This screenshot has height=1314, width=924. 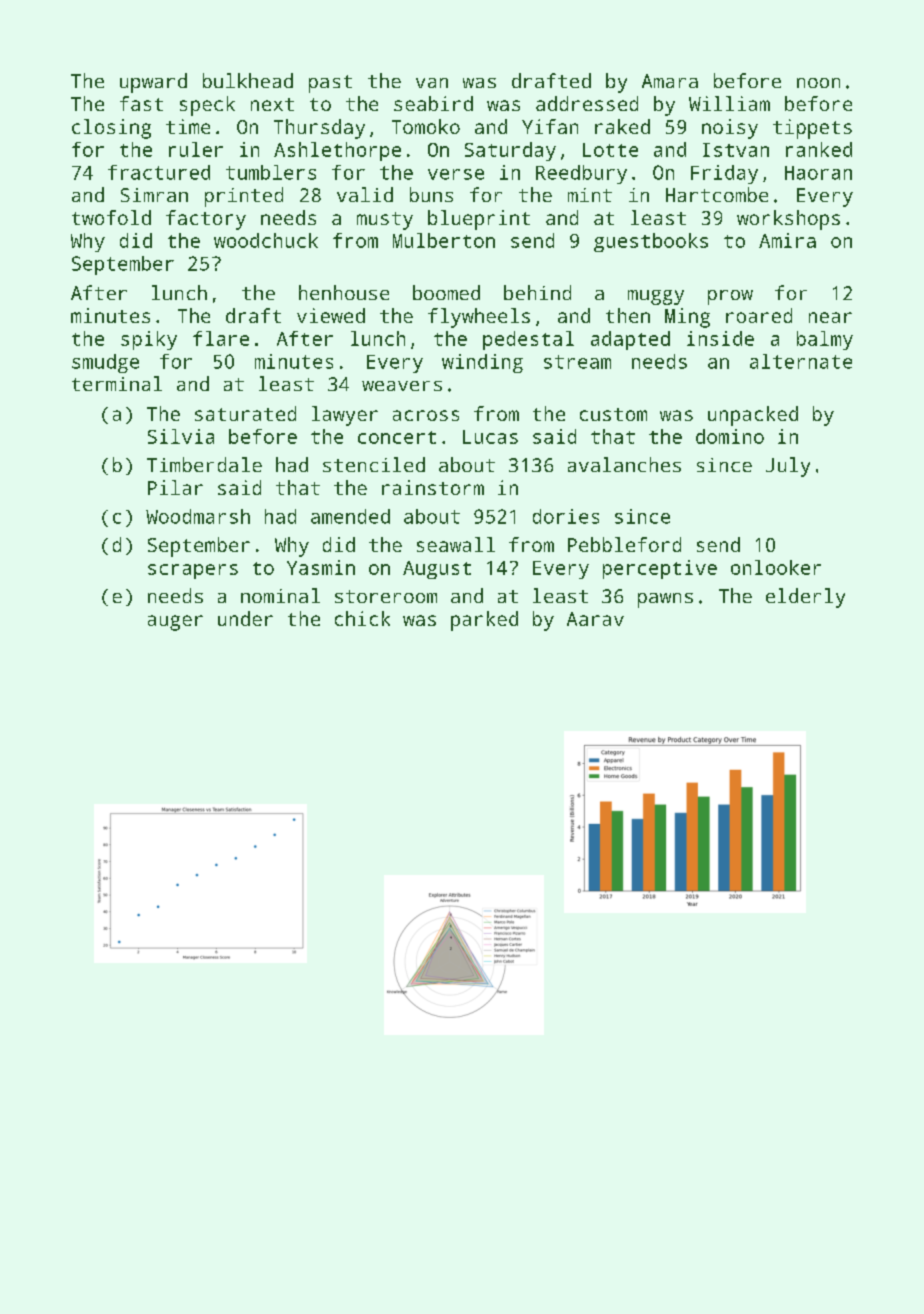 What do you see at coordinates (245, 618) in the screenshot?
I see `under` at bounding box center [245, 618].
